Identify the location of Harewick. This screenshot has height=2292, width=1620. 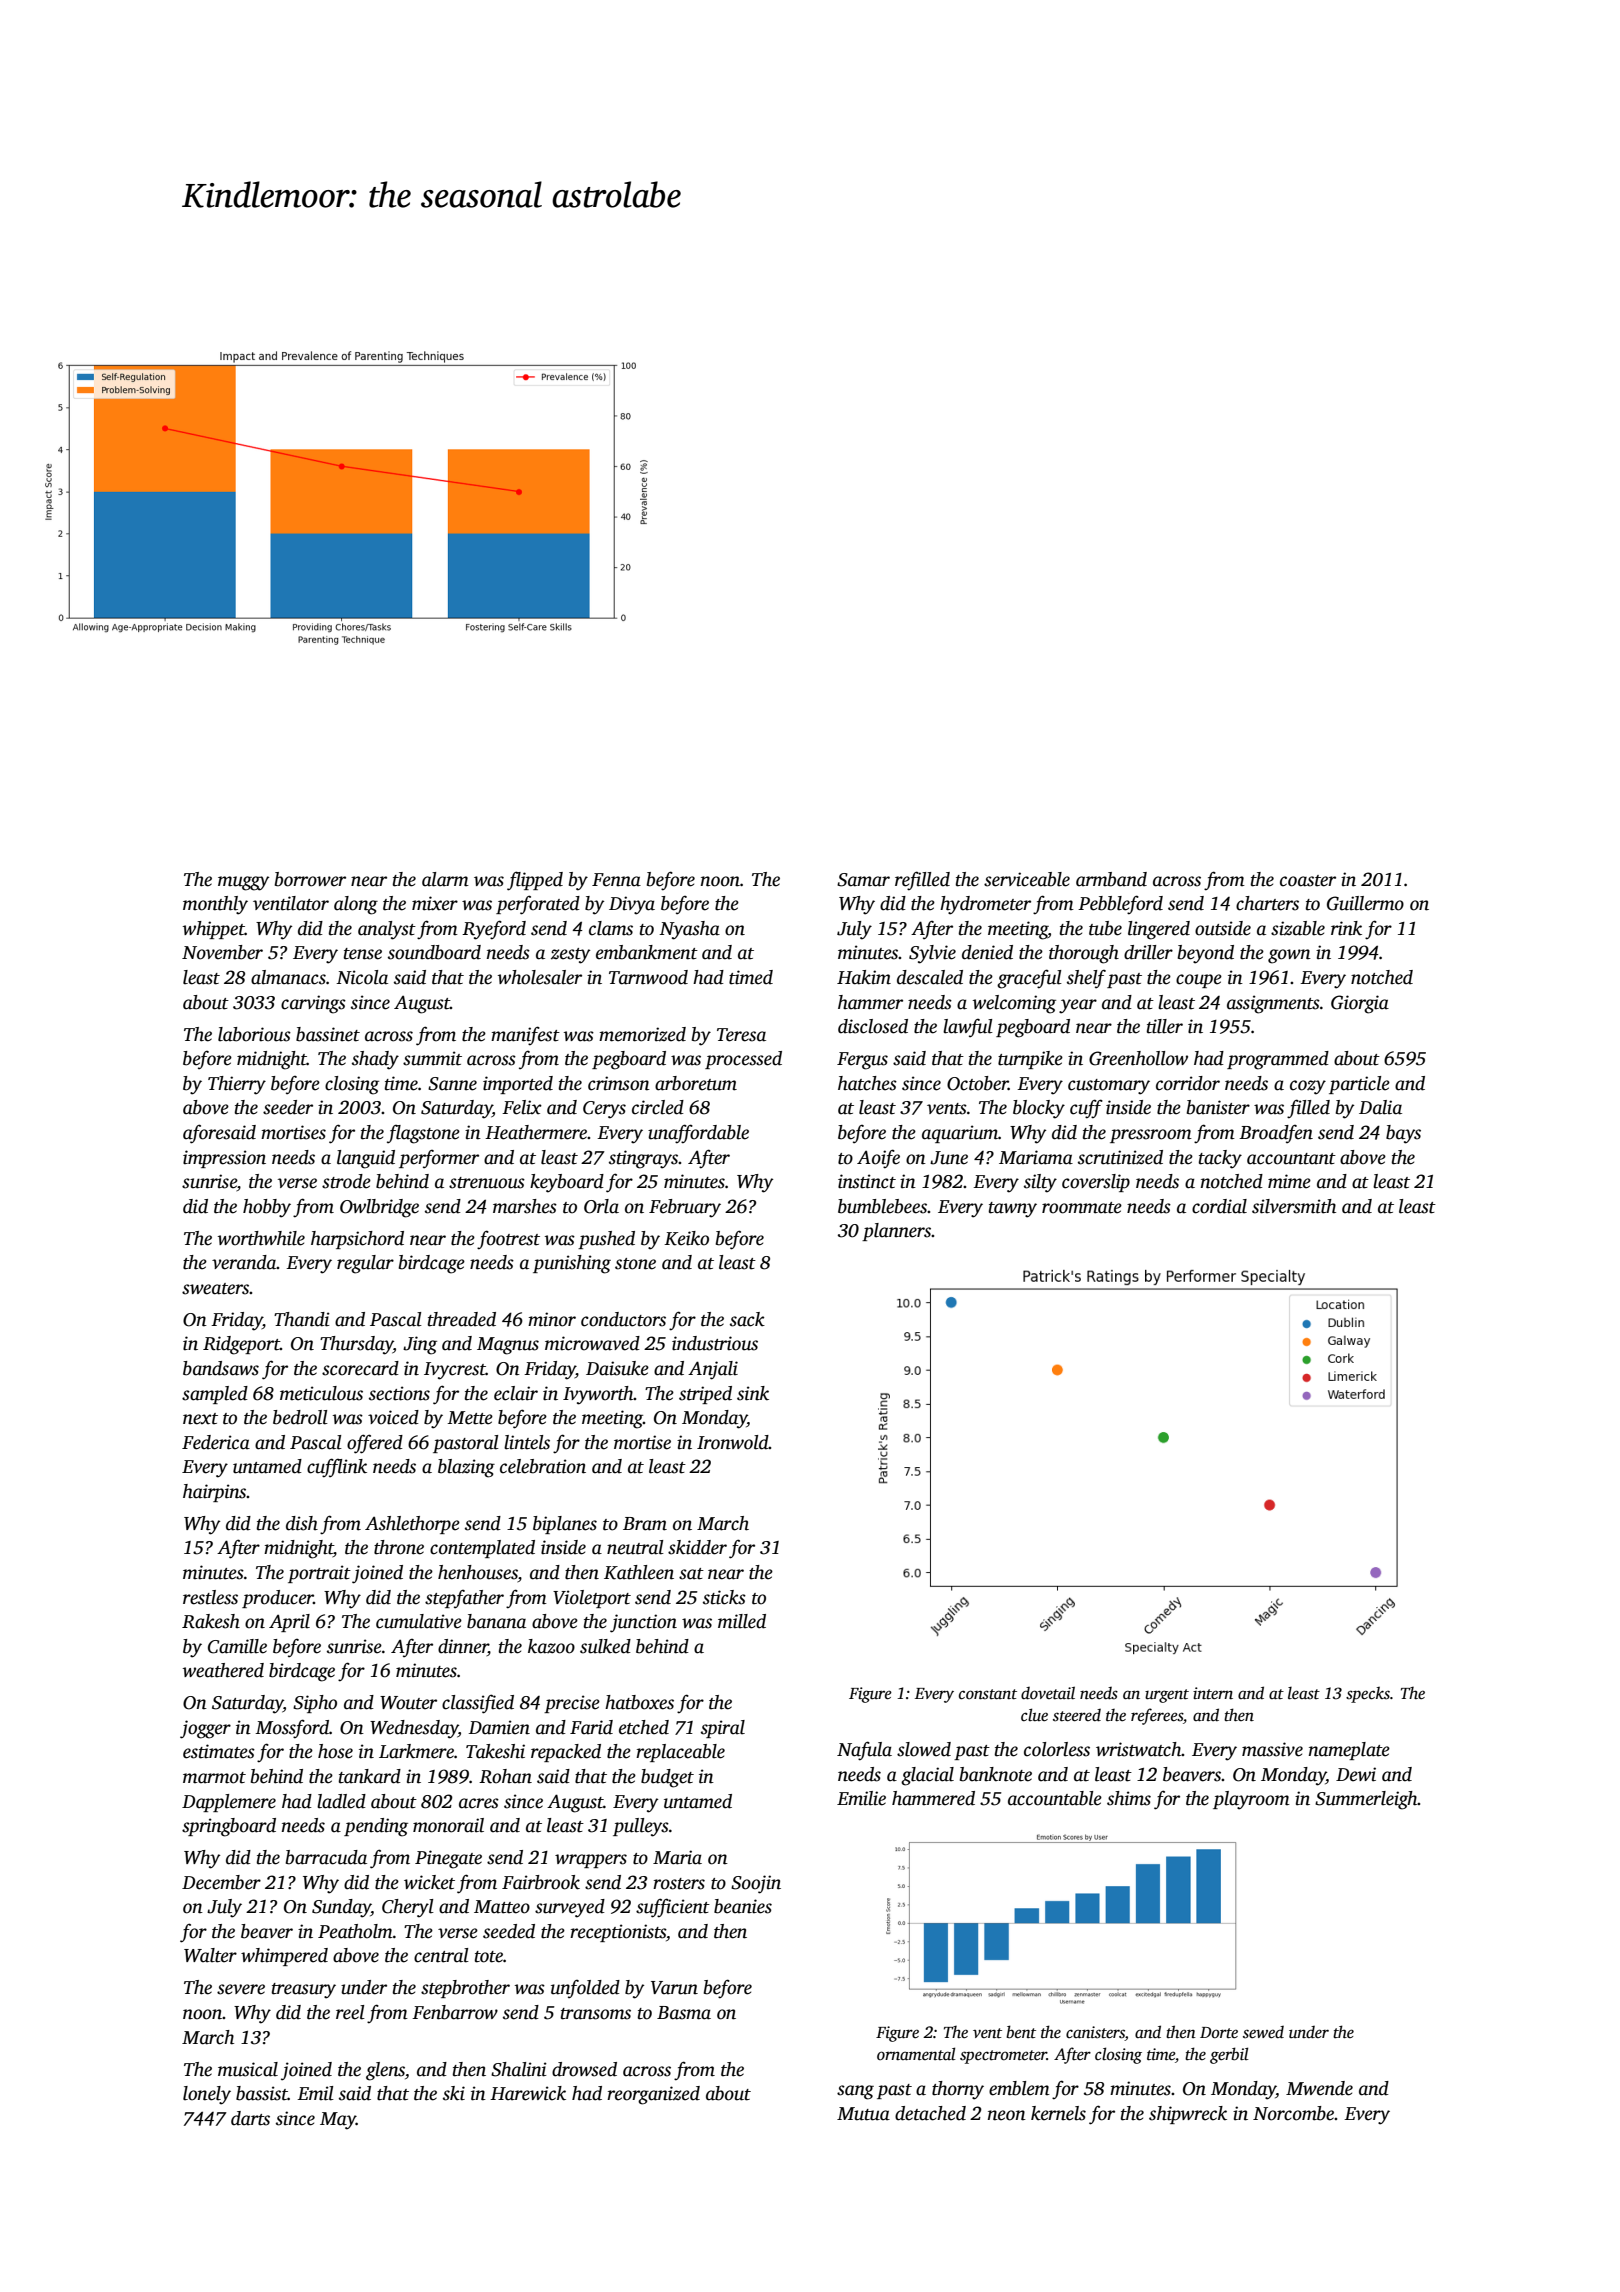
(528, 2093).
